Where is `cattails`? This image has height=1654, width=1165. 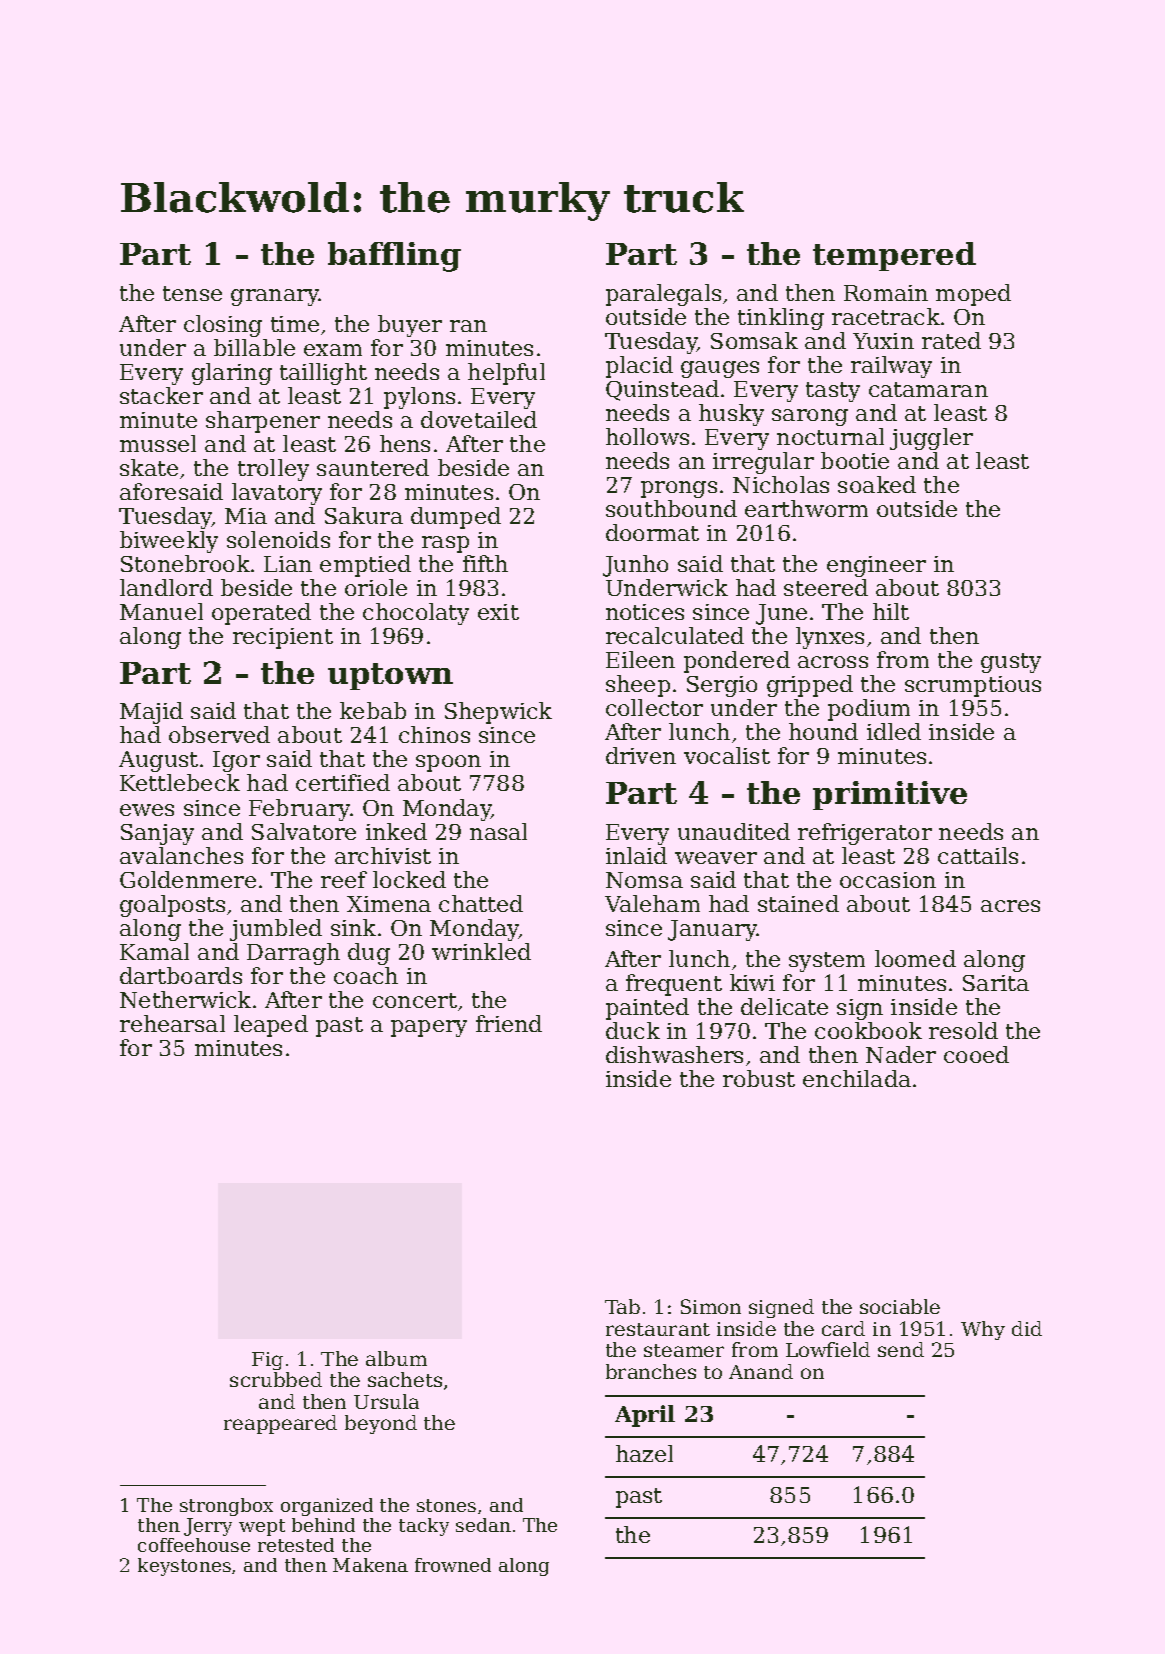 cattails is located at coordinates (978, 855).
